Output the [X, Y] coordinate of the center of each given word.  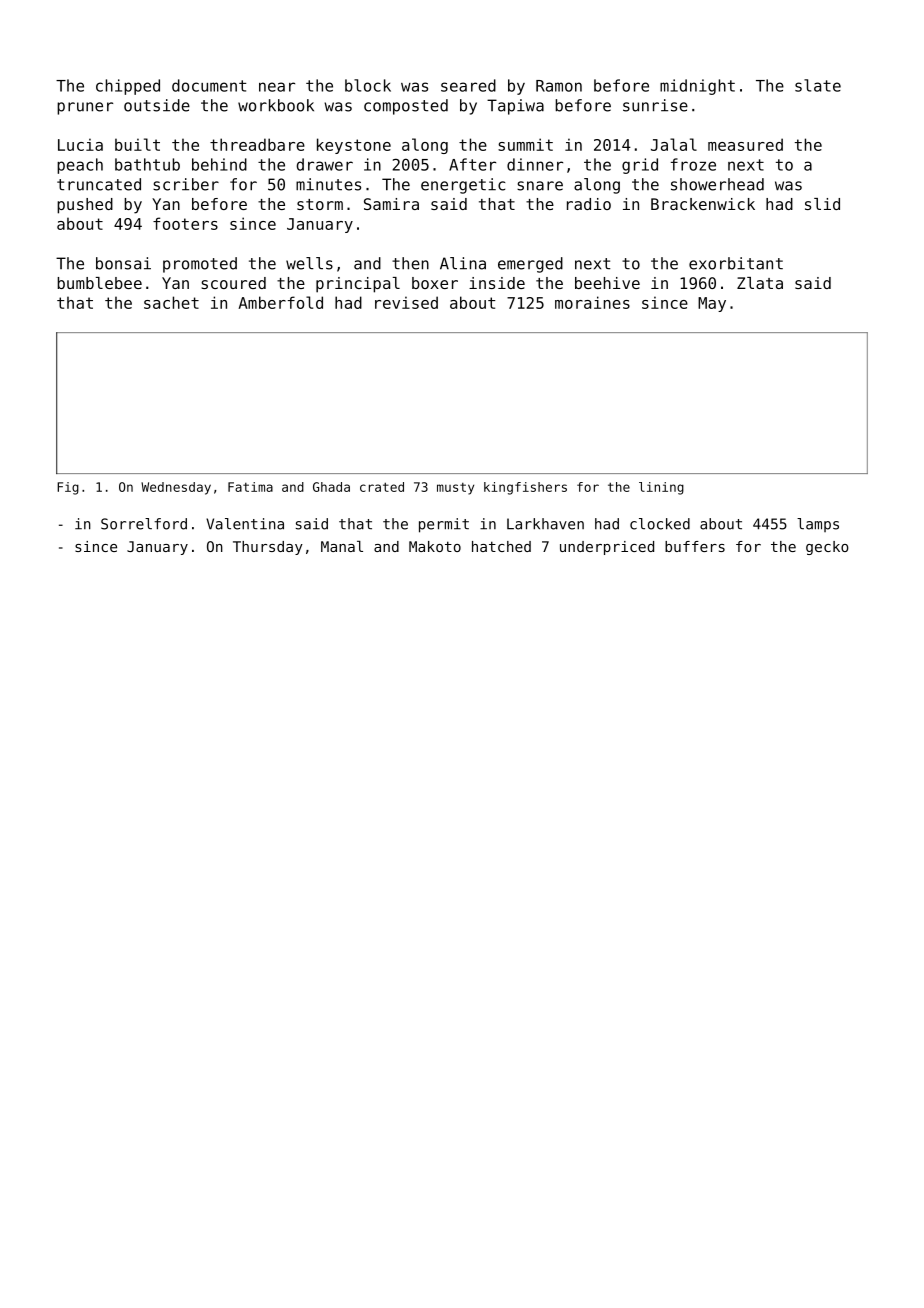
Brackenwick [703, 204]
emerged [530, 265]
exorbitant [736, 263]
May [712, 304]
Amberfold [280, 302]
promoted [200, 265]
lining [661, 488]
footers [185, 223]
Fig [68, 488]
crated [382, 487]
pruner [85, 108]
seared [468, 85]
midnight [697, 87]
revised [406, 302]
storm [320, 204]
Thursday [268, 548]
